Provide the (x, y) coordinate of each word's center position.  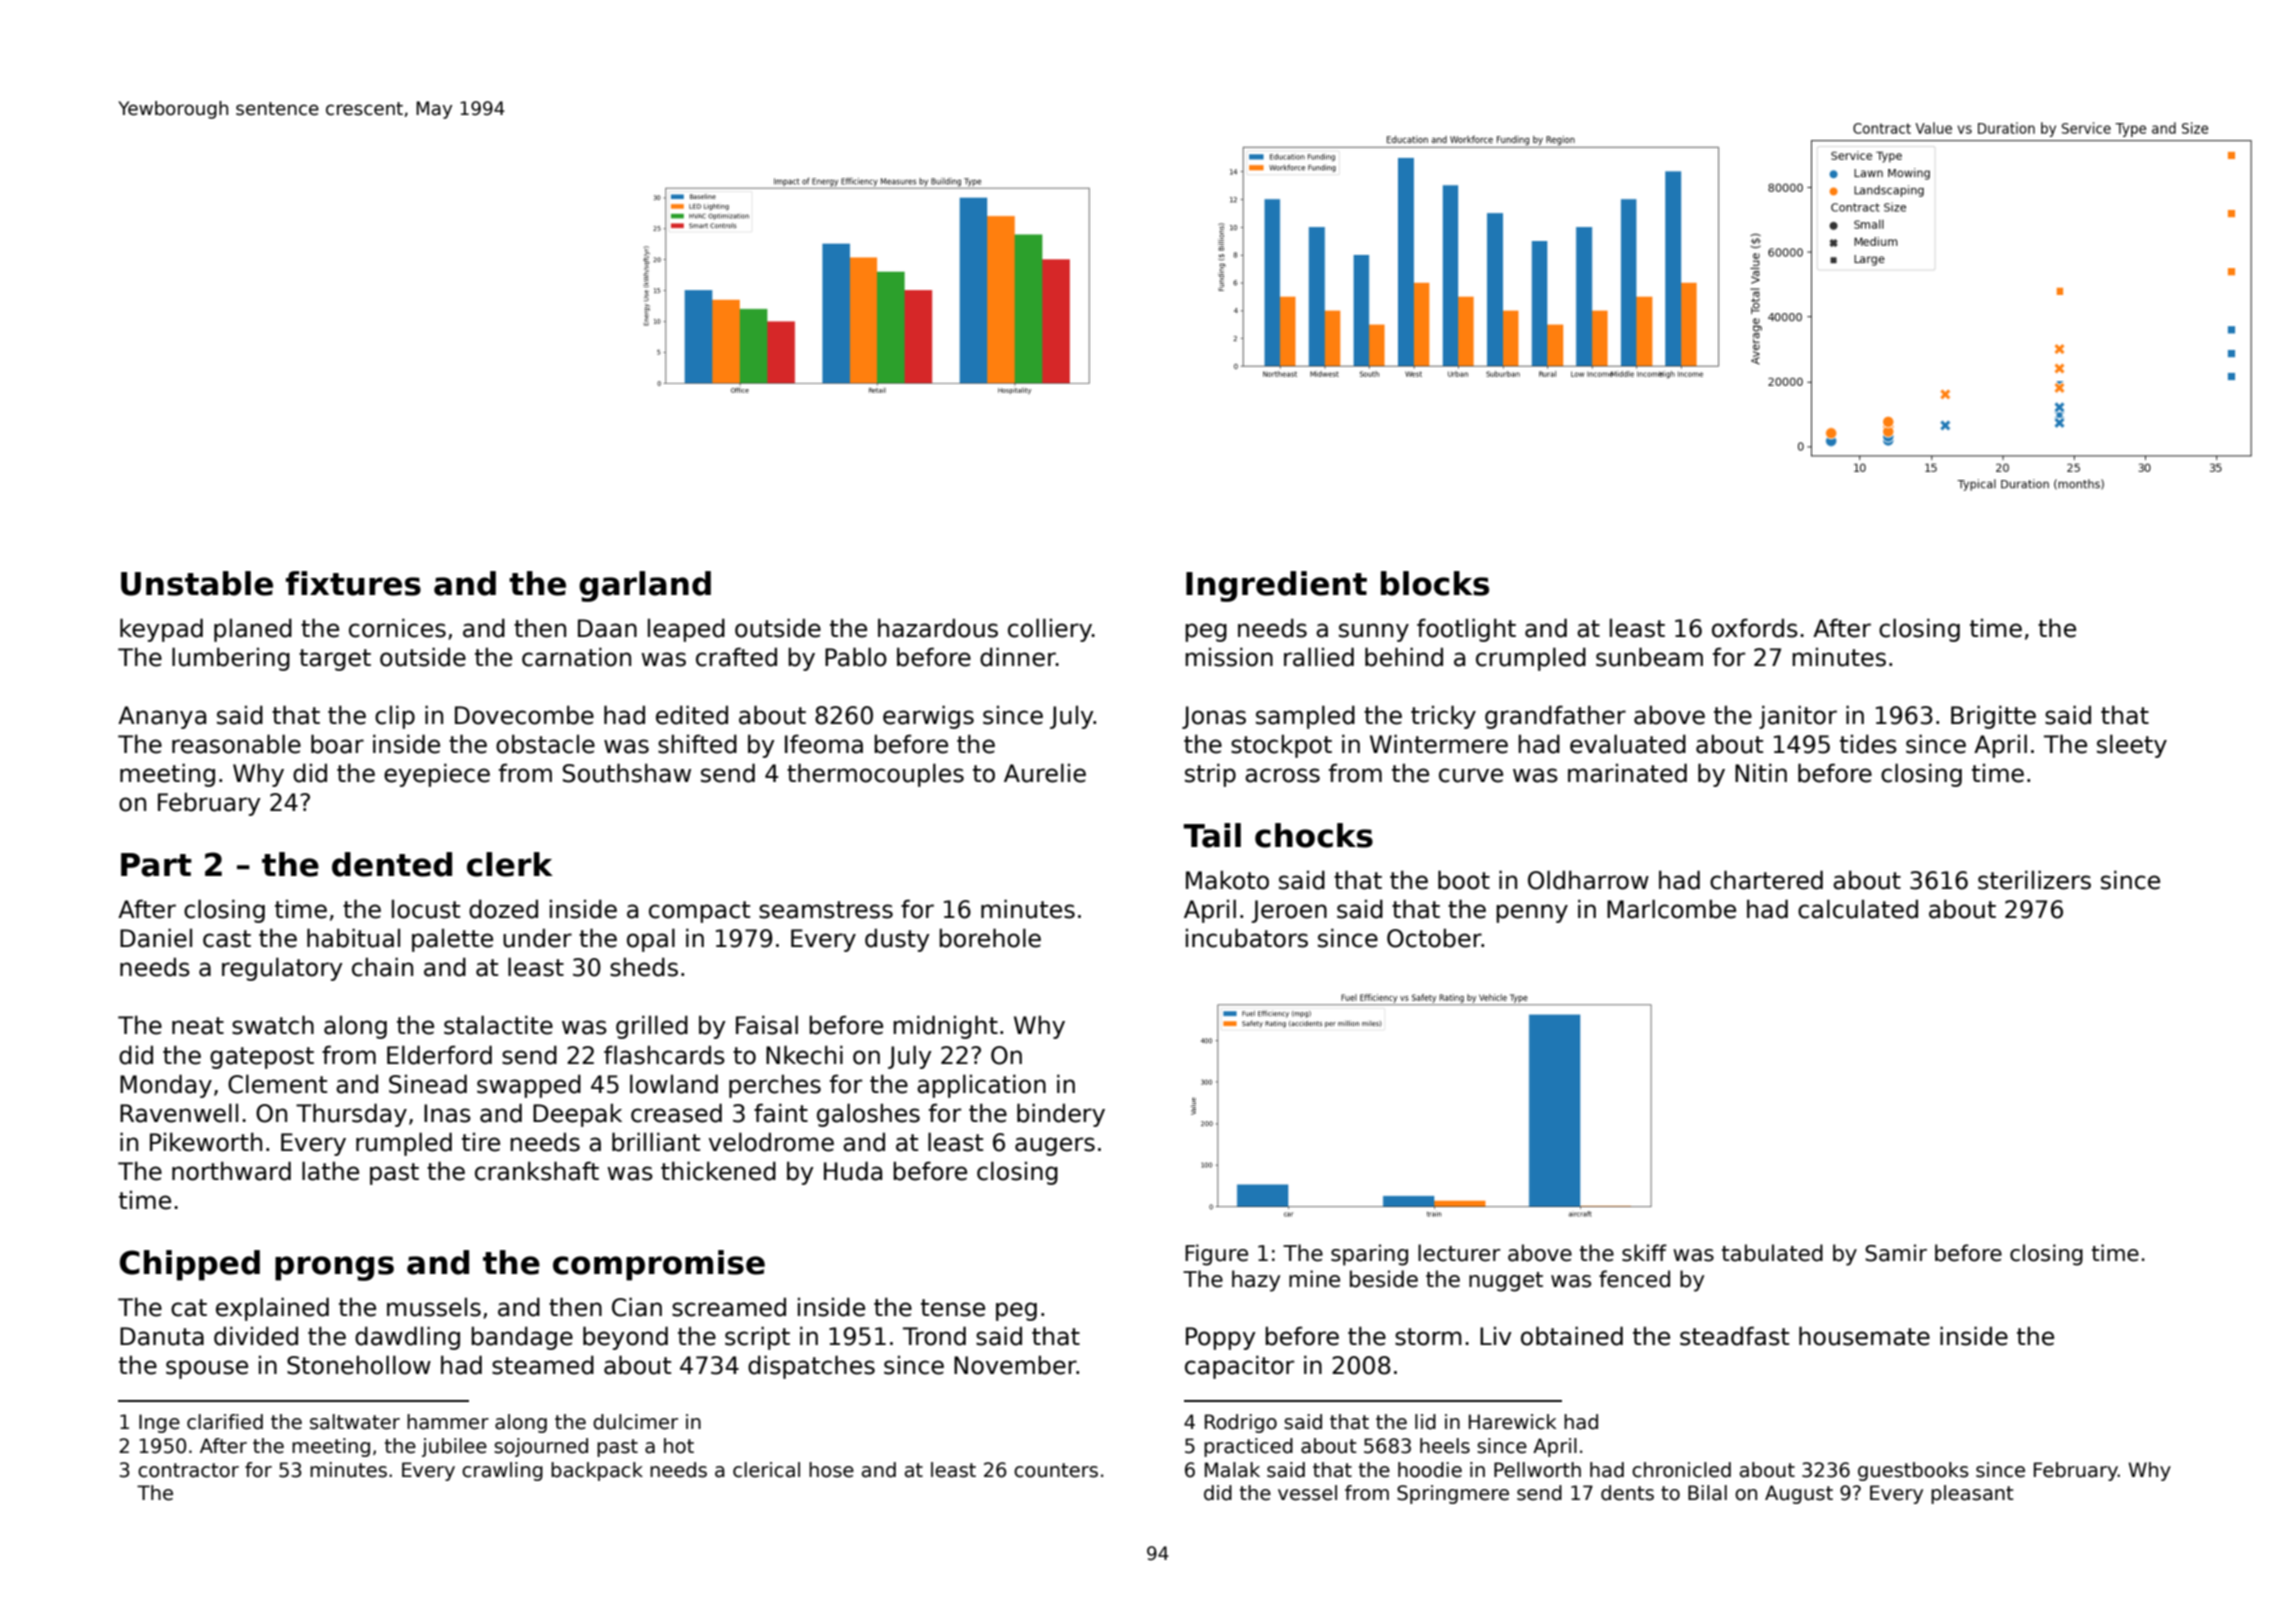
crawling (502, 1471)
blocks (1435, 583)
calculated (1858, 909)
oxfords (1755, 628)
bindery (1061, 1115)
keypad (161, 630)
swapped (529, 1086)
